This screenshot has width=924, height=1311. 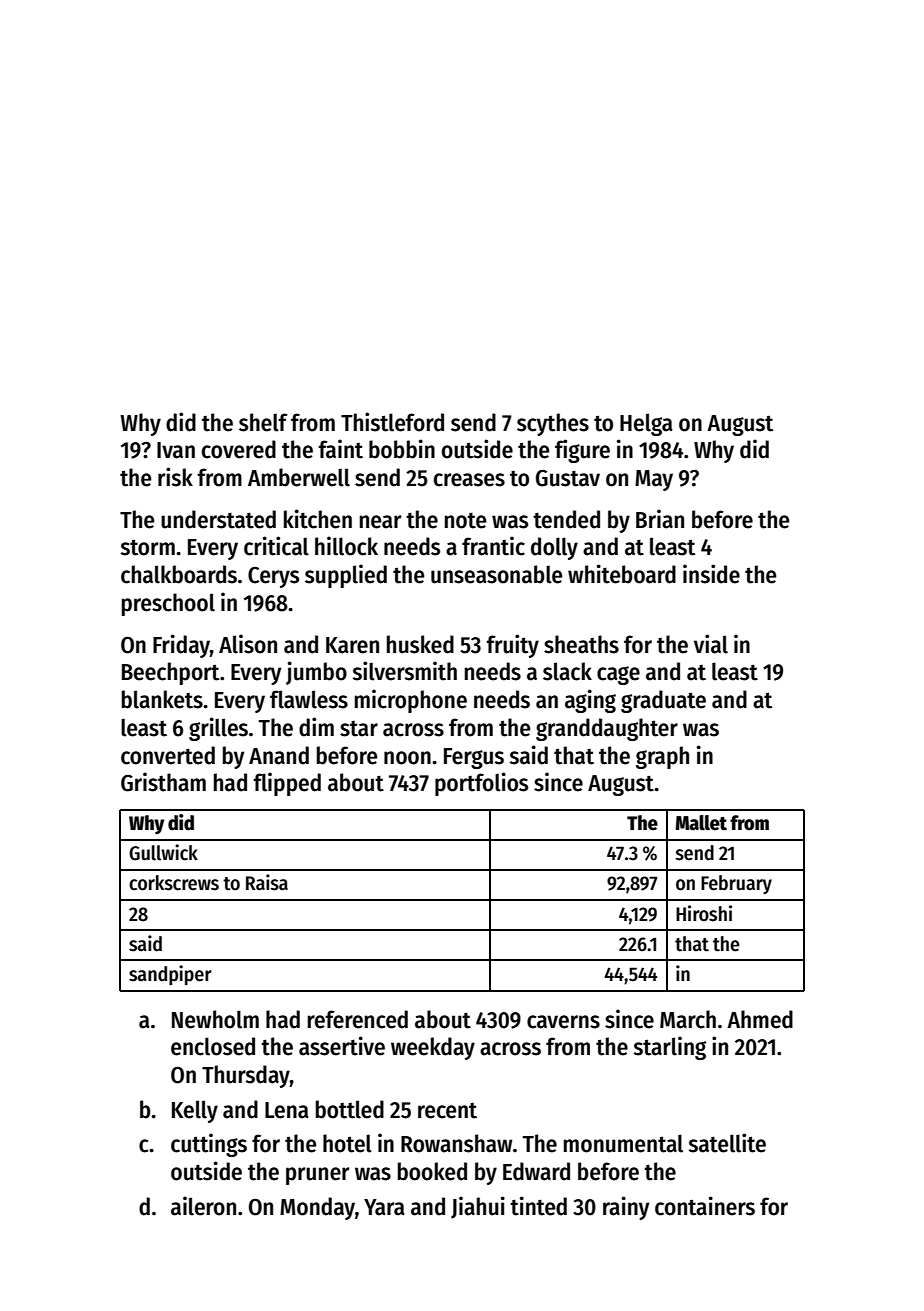 I want to click on Brian, so click(x=660, y=519).
